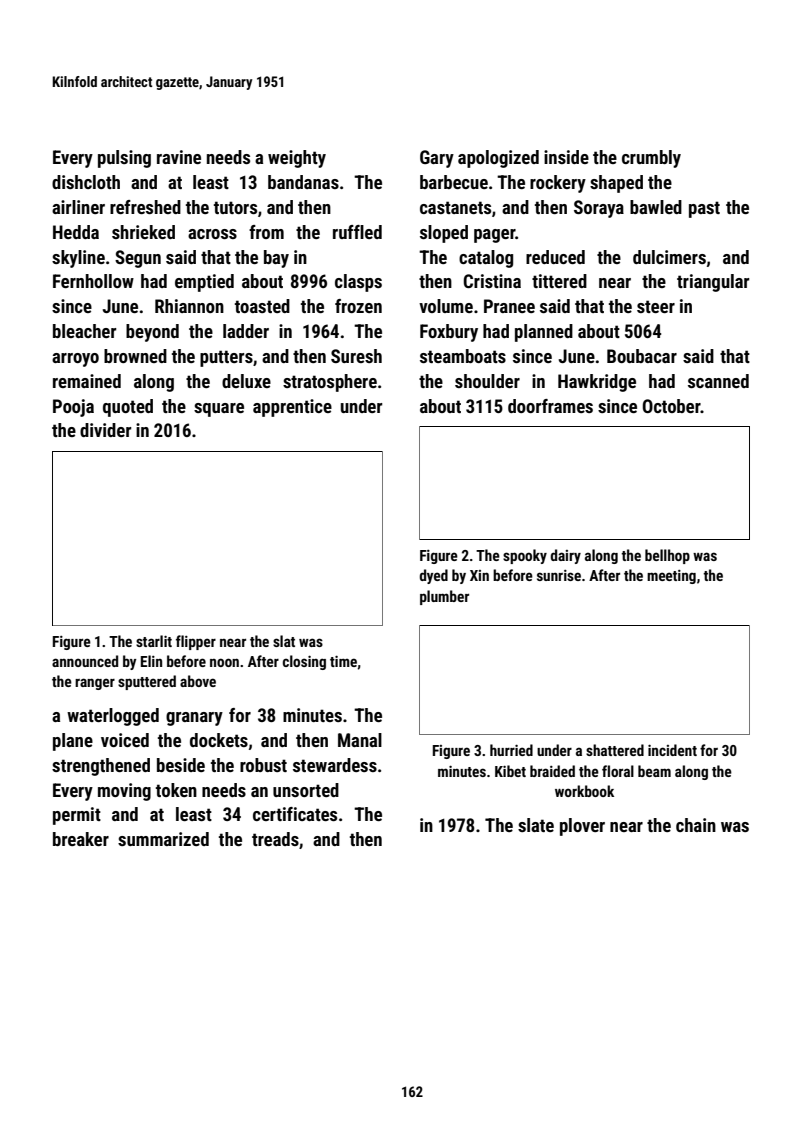 The height and width of the image is (1139, 802). Describe the element at coordinates (163, 839) in the image. I see `summarized` at that location.
